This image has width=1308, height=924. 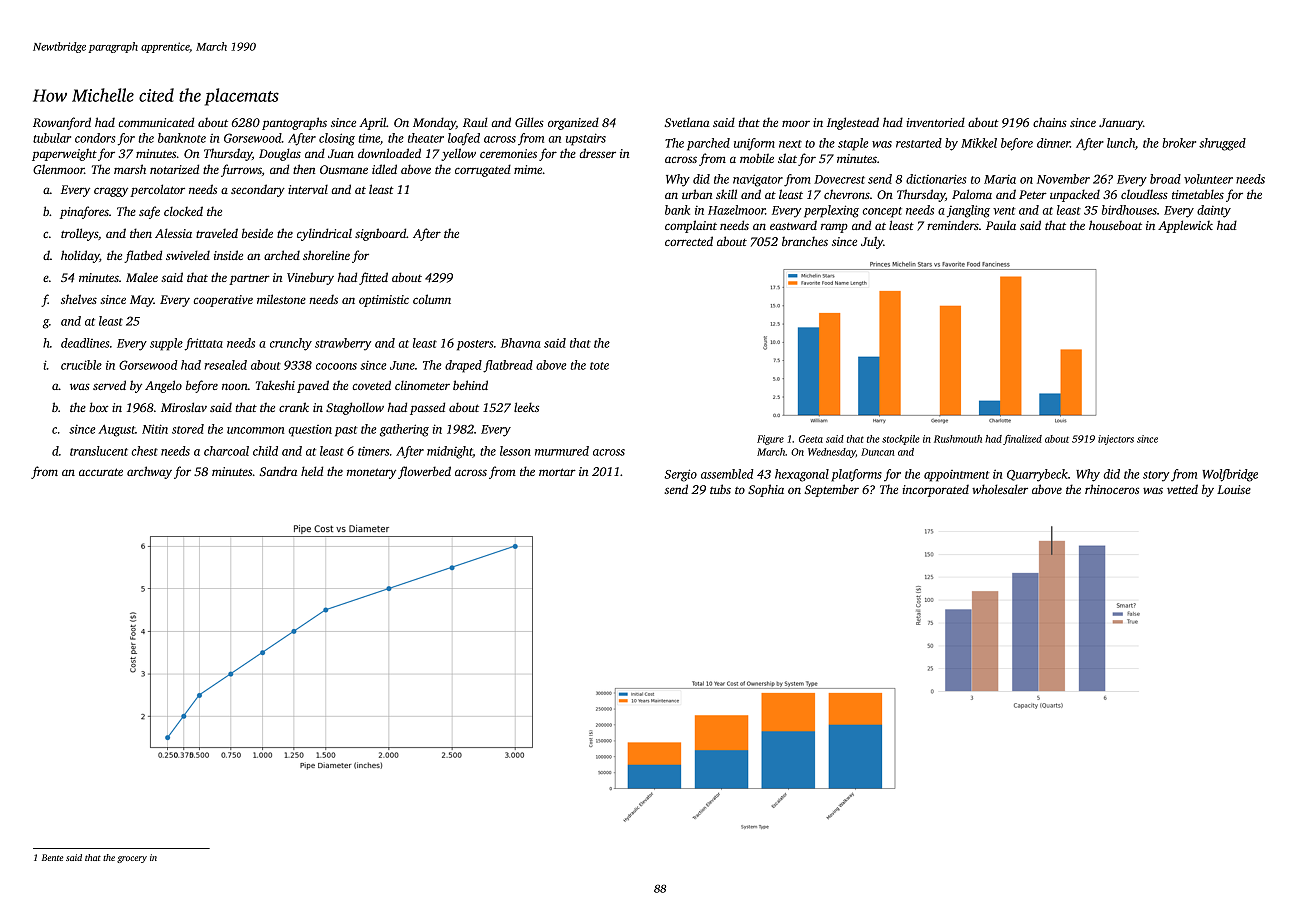 I want to click on Svetlana, so click(x=687, y=122).
